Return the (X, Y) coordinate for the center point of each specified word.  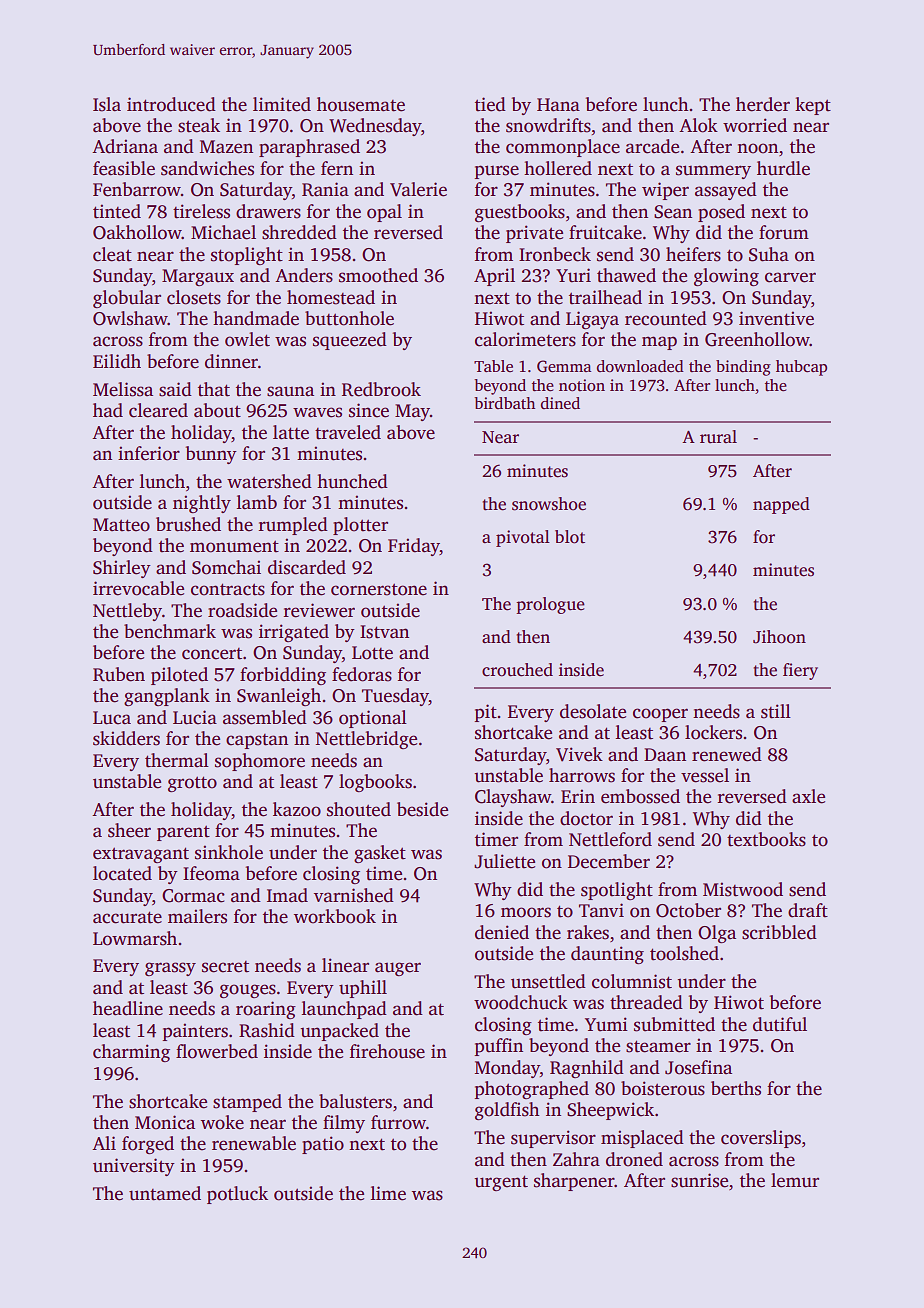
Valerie (418, 189)
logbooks (375, 783)
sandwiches (207, 168)
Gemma (564, 366)
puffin (498, 1047)
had (108, 410)
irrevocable (138, 588)
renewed (727, 754)
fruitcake (605, 232)
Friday (414, 547)
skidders (126, 738)
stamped (247, 1103)
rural (718, 437)
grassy (170, 969)
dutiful (780, 1024)
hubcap (801, 368)
